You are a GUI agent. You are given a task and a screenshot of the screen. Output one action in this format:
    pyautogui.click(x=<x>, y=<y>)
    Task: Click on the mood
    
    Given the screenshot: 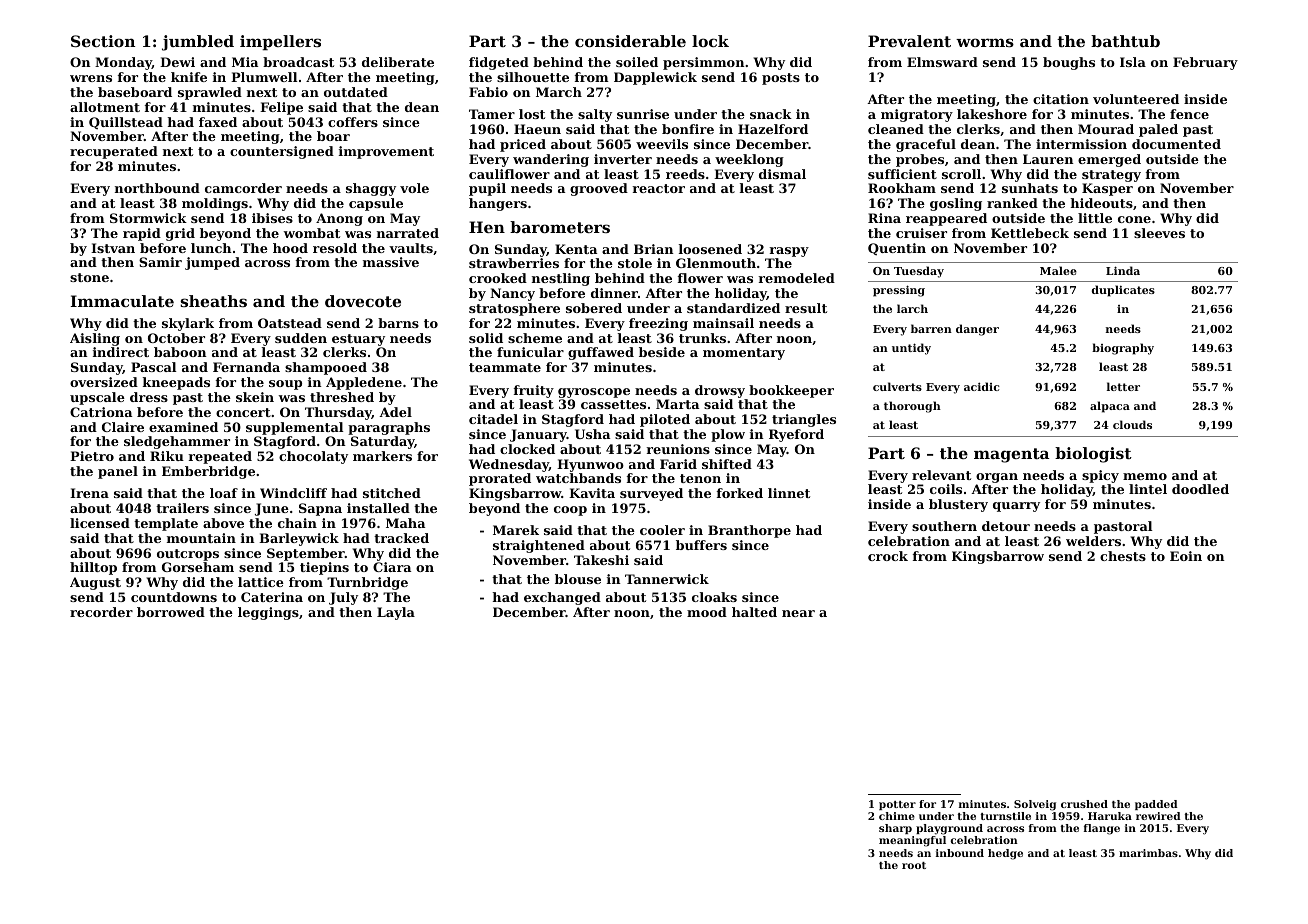 What is the action you would take?
    pyautogui.click(x=707, y=612)
